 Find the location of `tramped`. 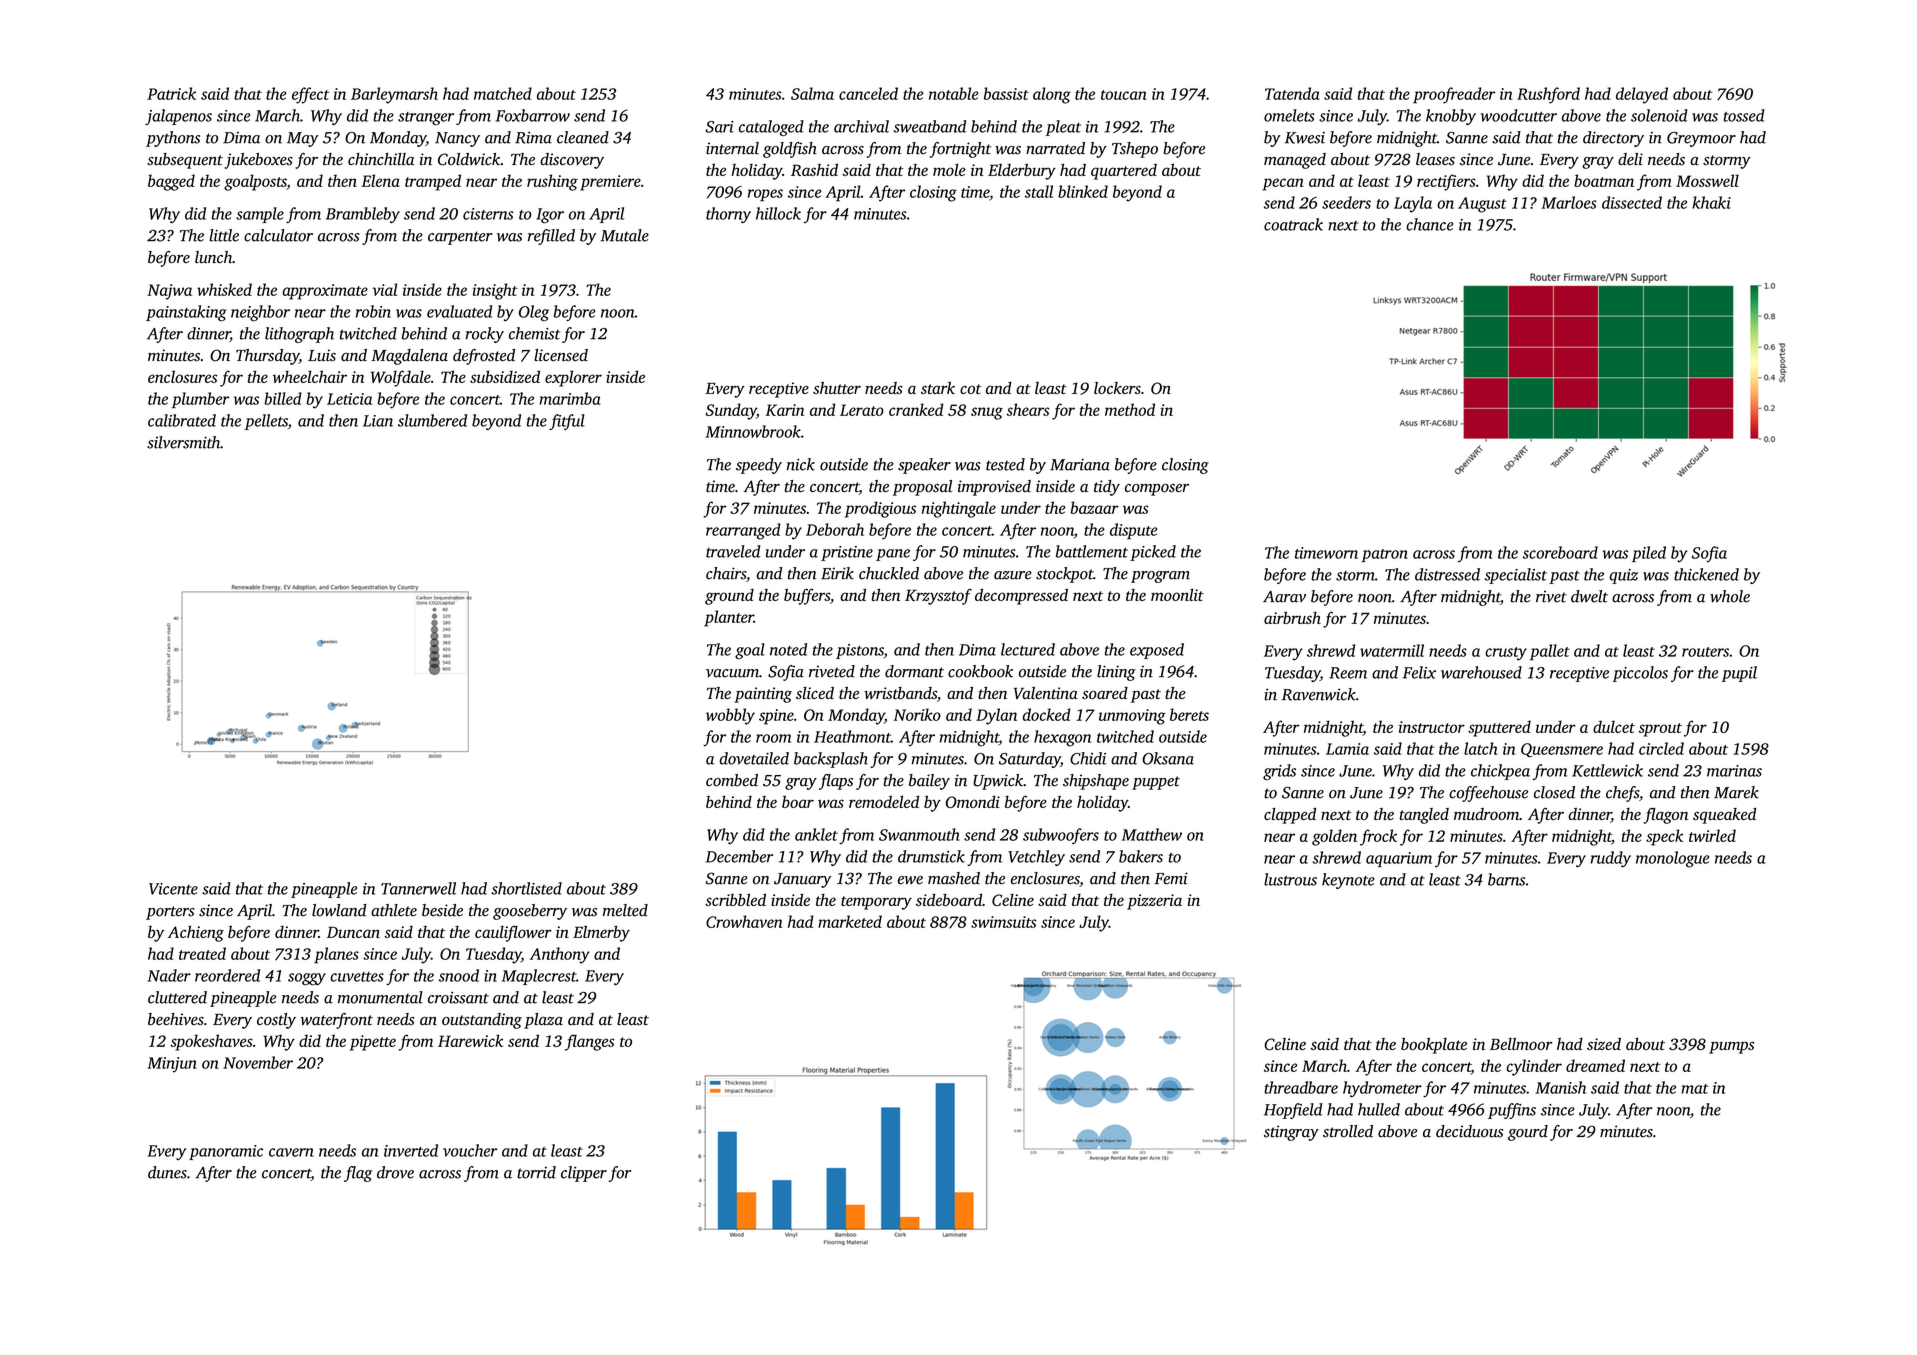

tramped is located at coordinates (433, 182).
